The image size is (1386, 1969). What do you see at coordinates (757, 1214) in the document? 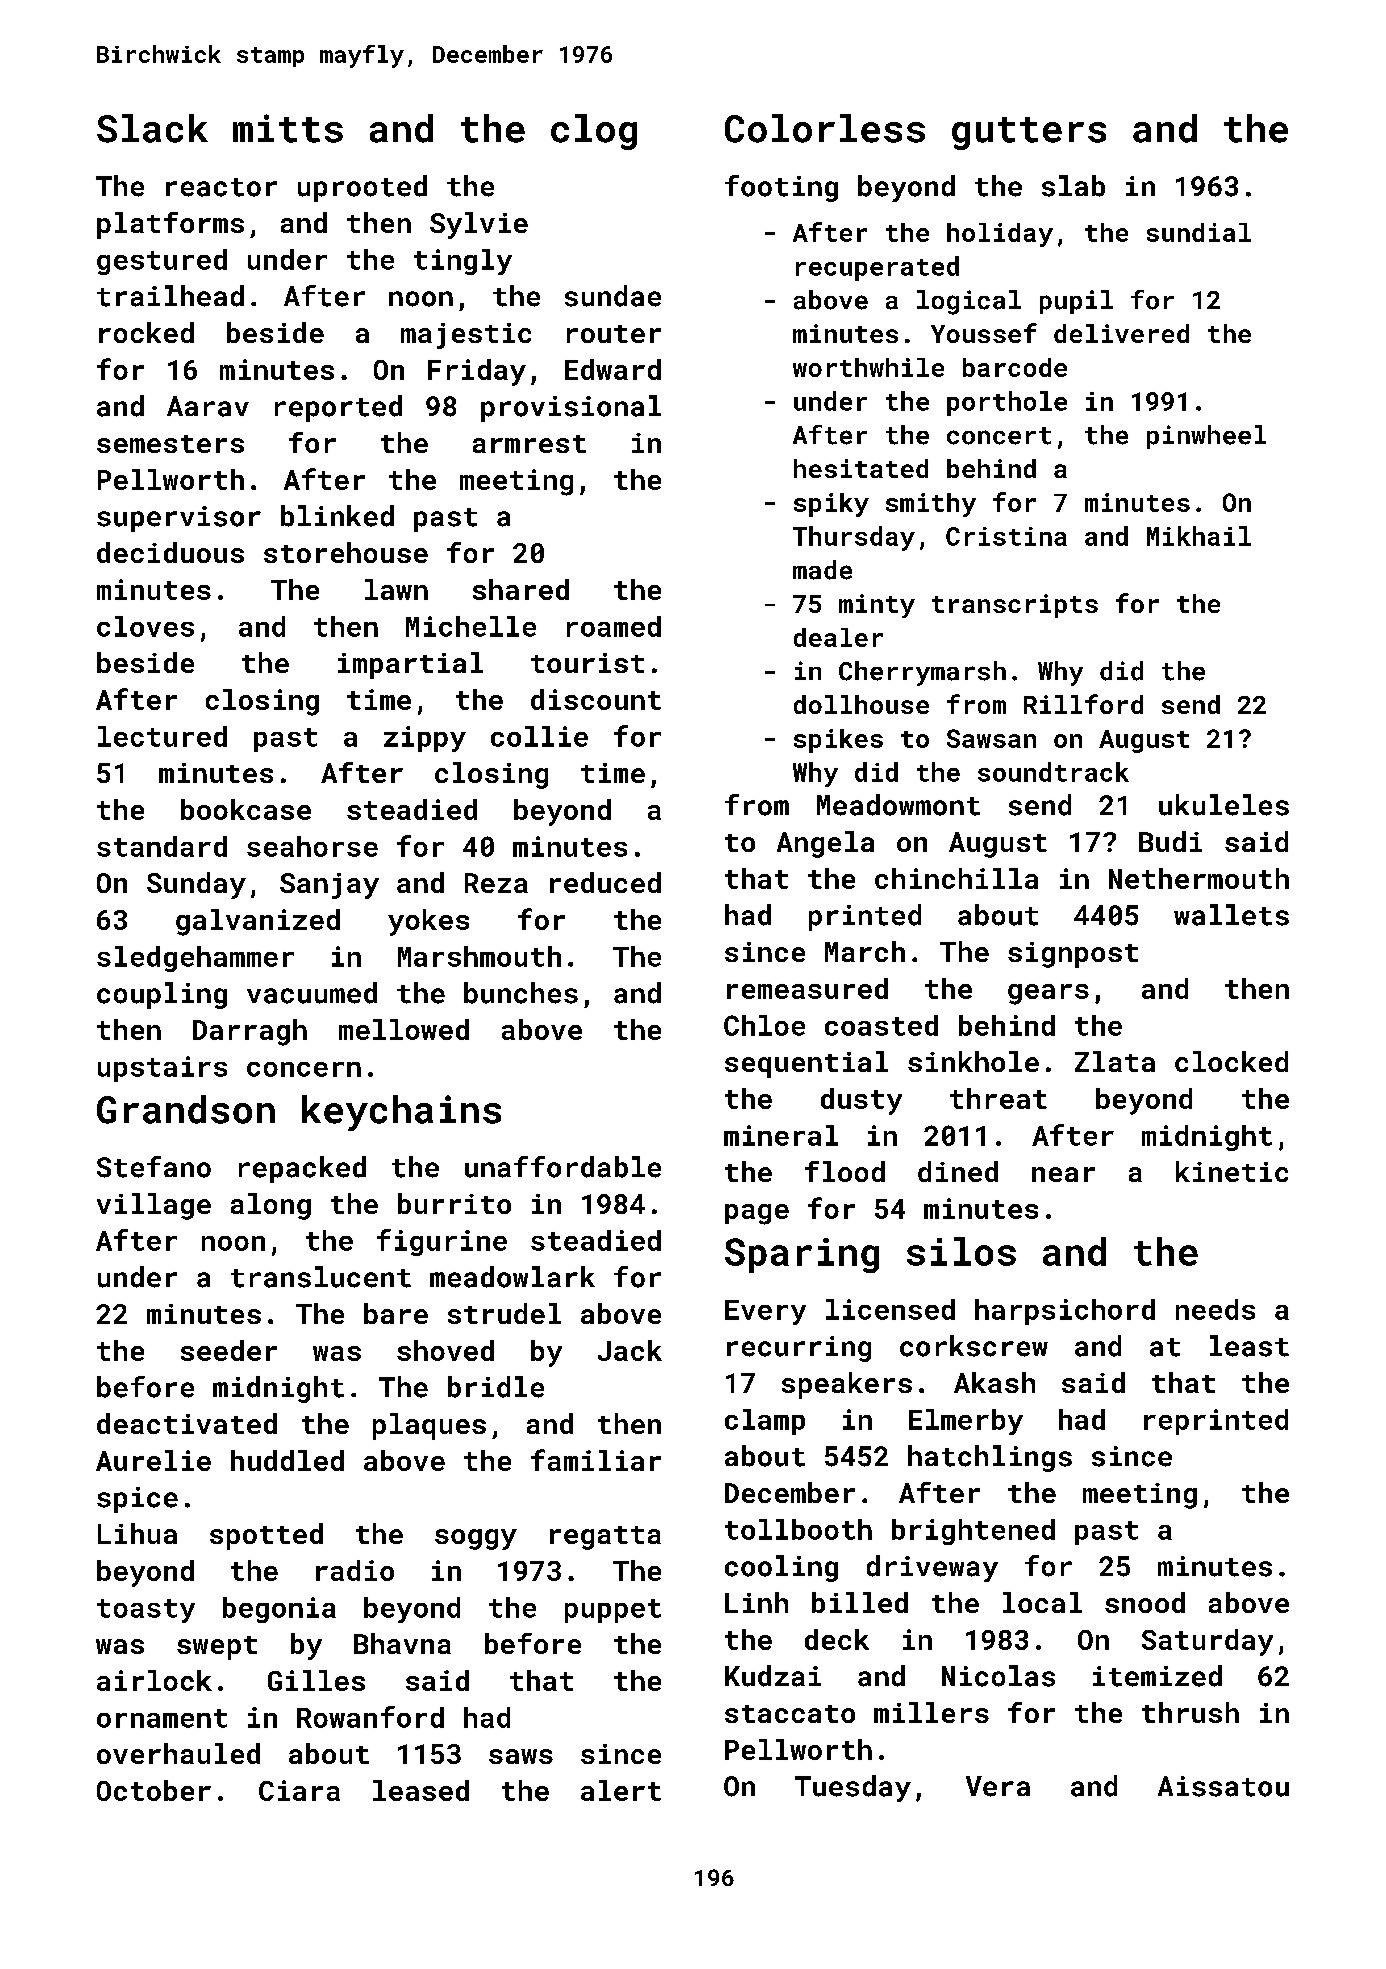
I see `page` at bounding box center [757, 1214].
